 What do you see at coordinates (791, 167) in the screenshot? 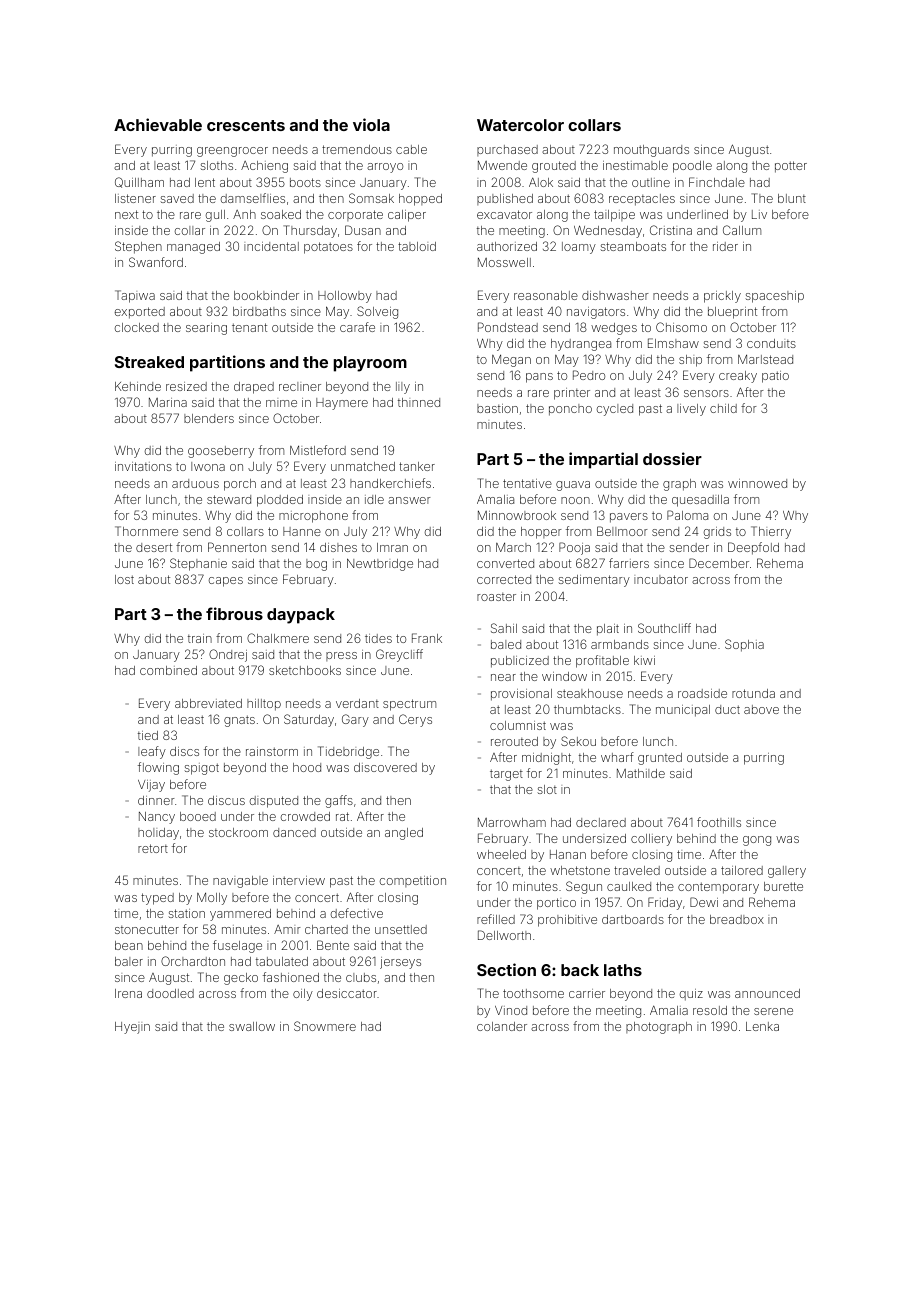
I see `potter` at bounding box center [791, 167].
